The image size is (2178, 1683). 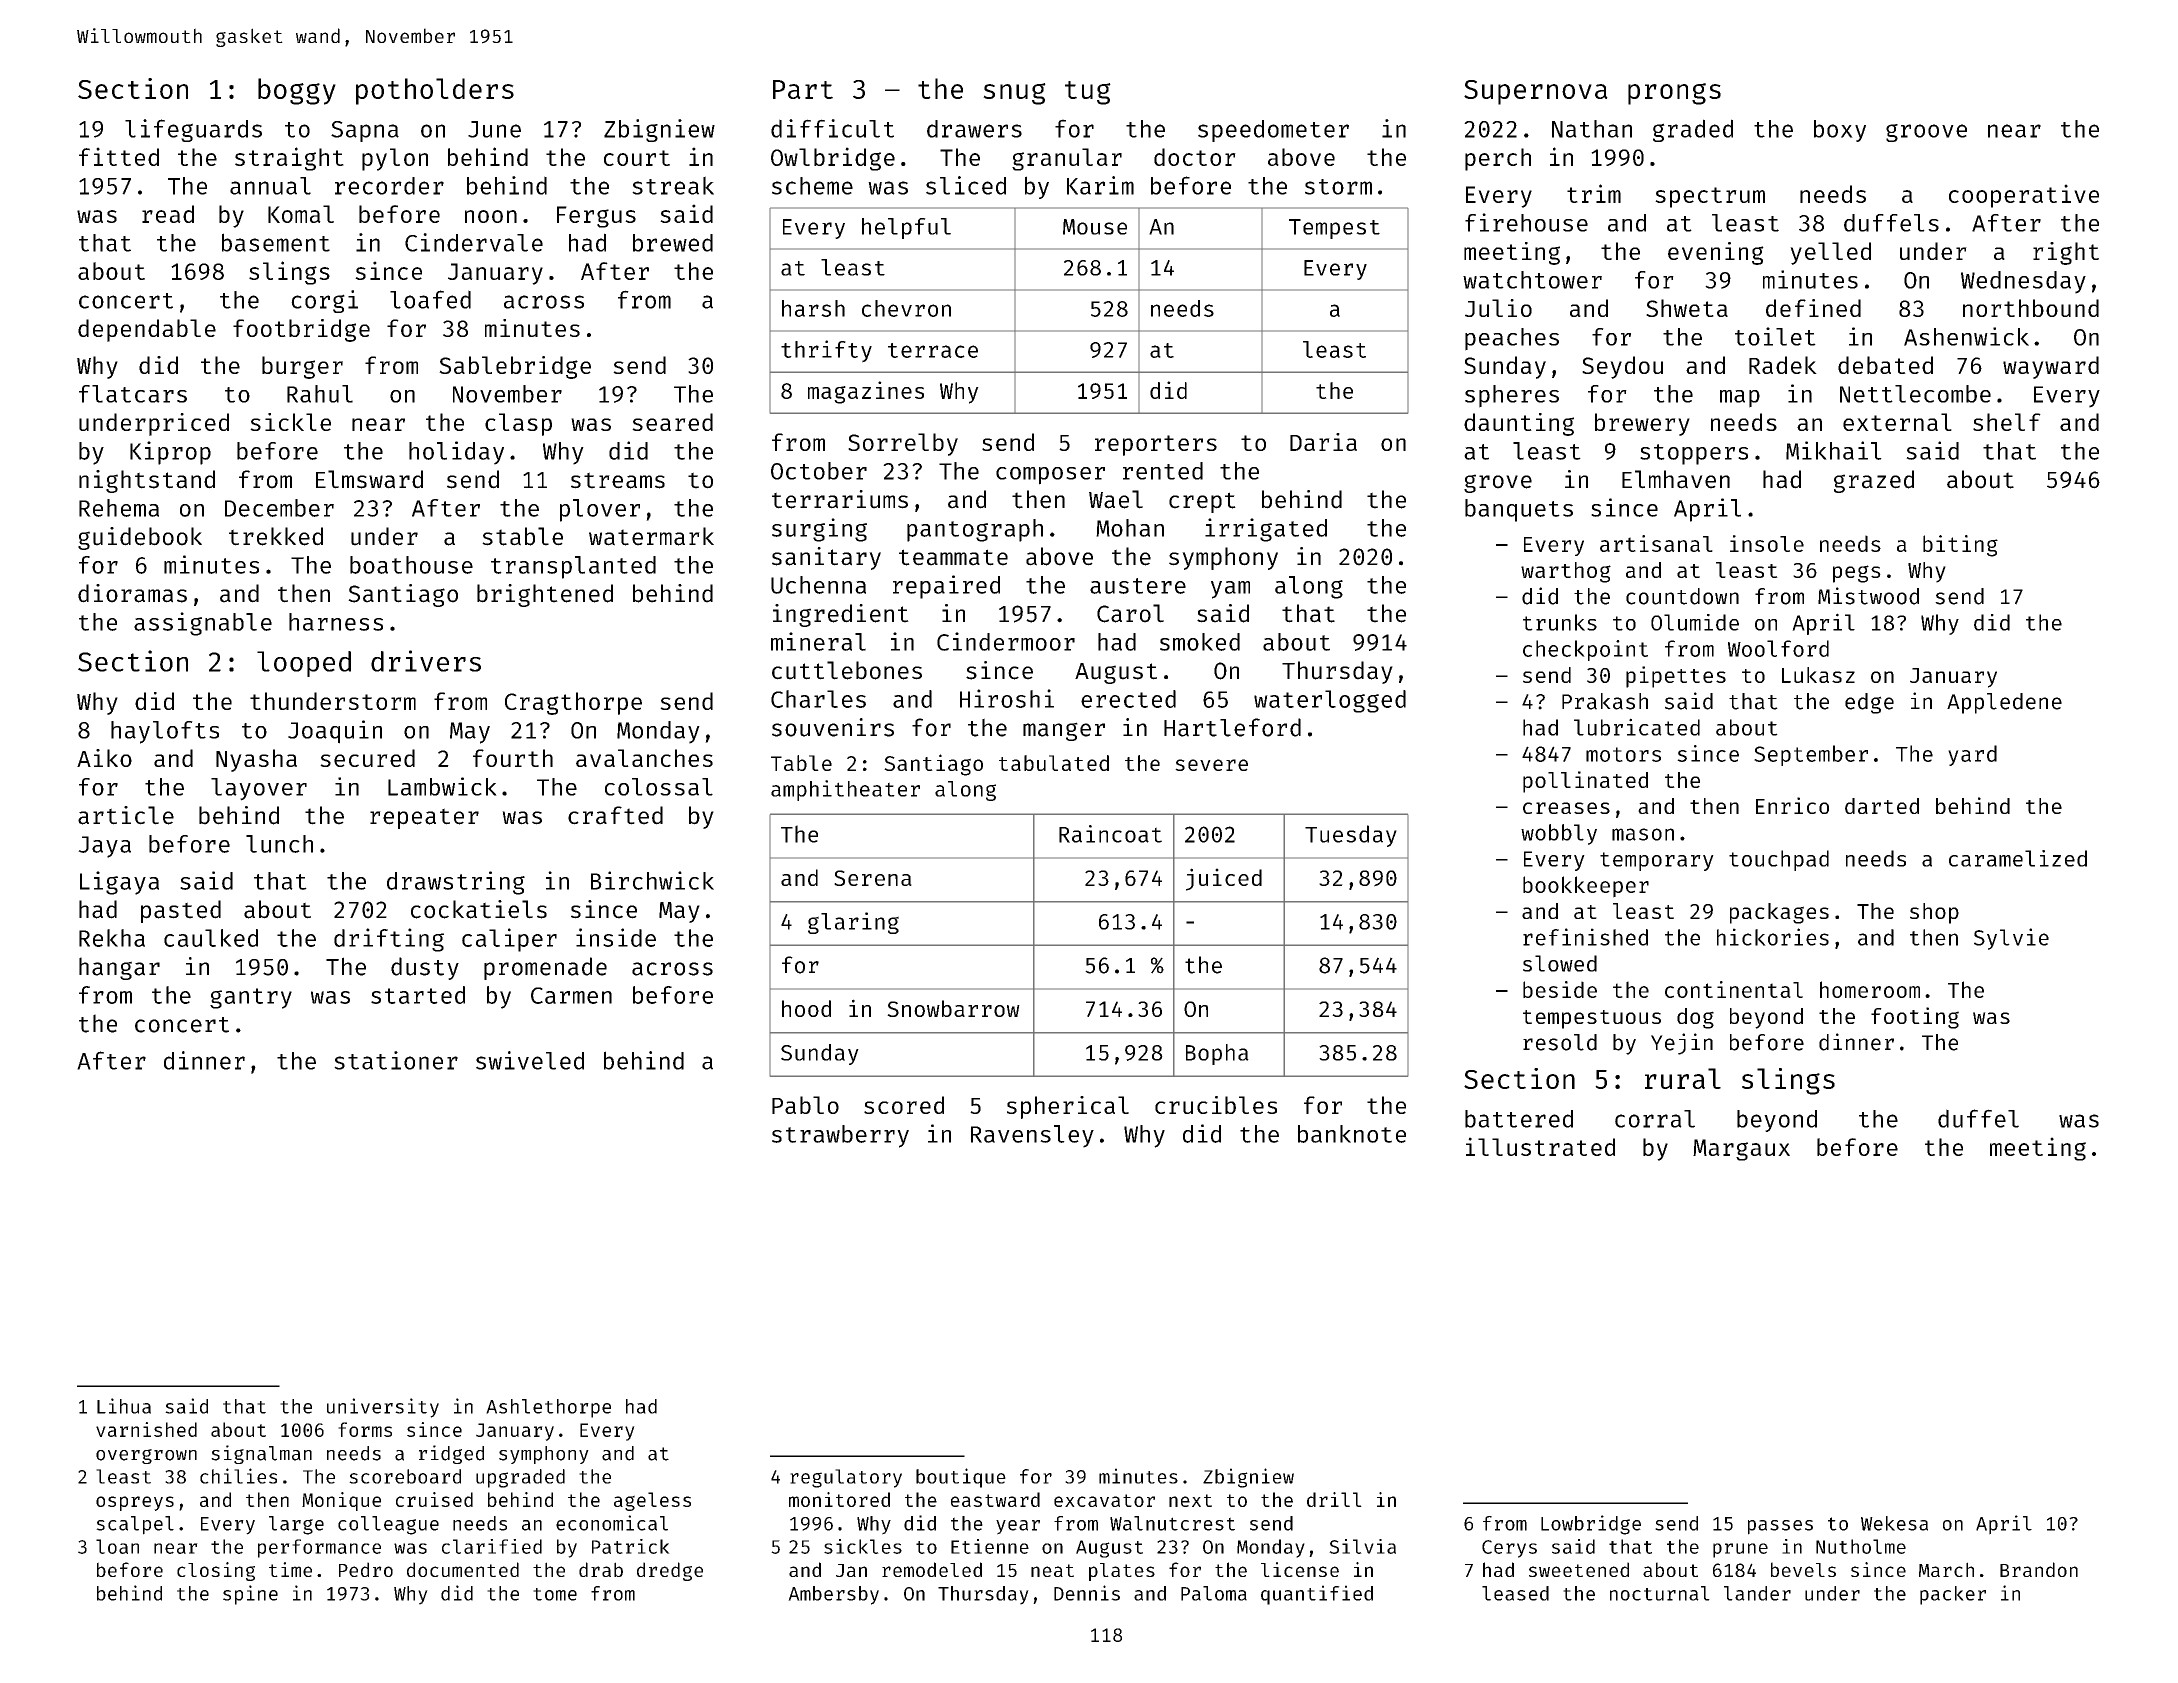 What do you see at coordinates (250, 1595) in the screenshot?
I see `spine` at bounding box center [250, 1595].
